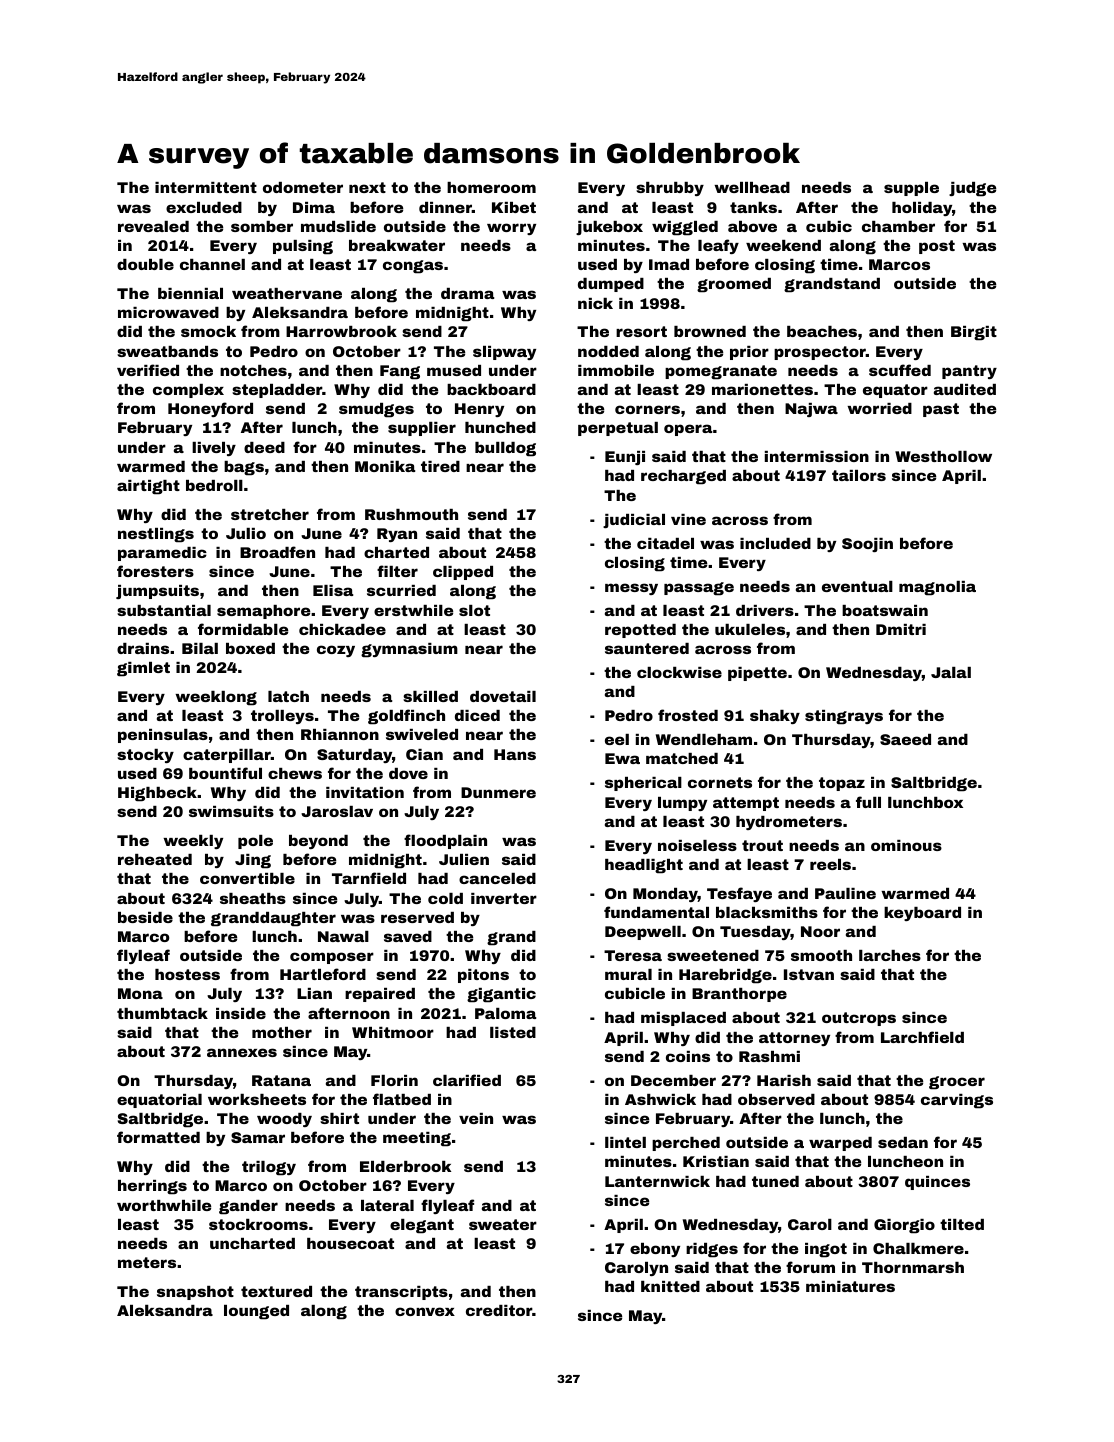 Image resolution: width=1114 pixels, height=1442 pixels. Describe the element at coordinates (885, 610) in the screenshot. I see `boatswain` at that location.
